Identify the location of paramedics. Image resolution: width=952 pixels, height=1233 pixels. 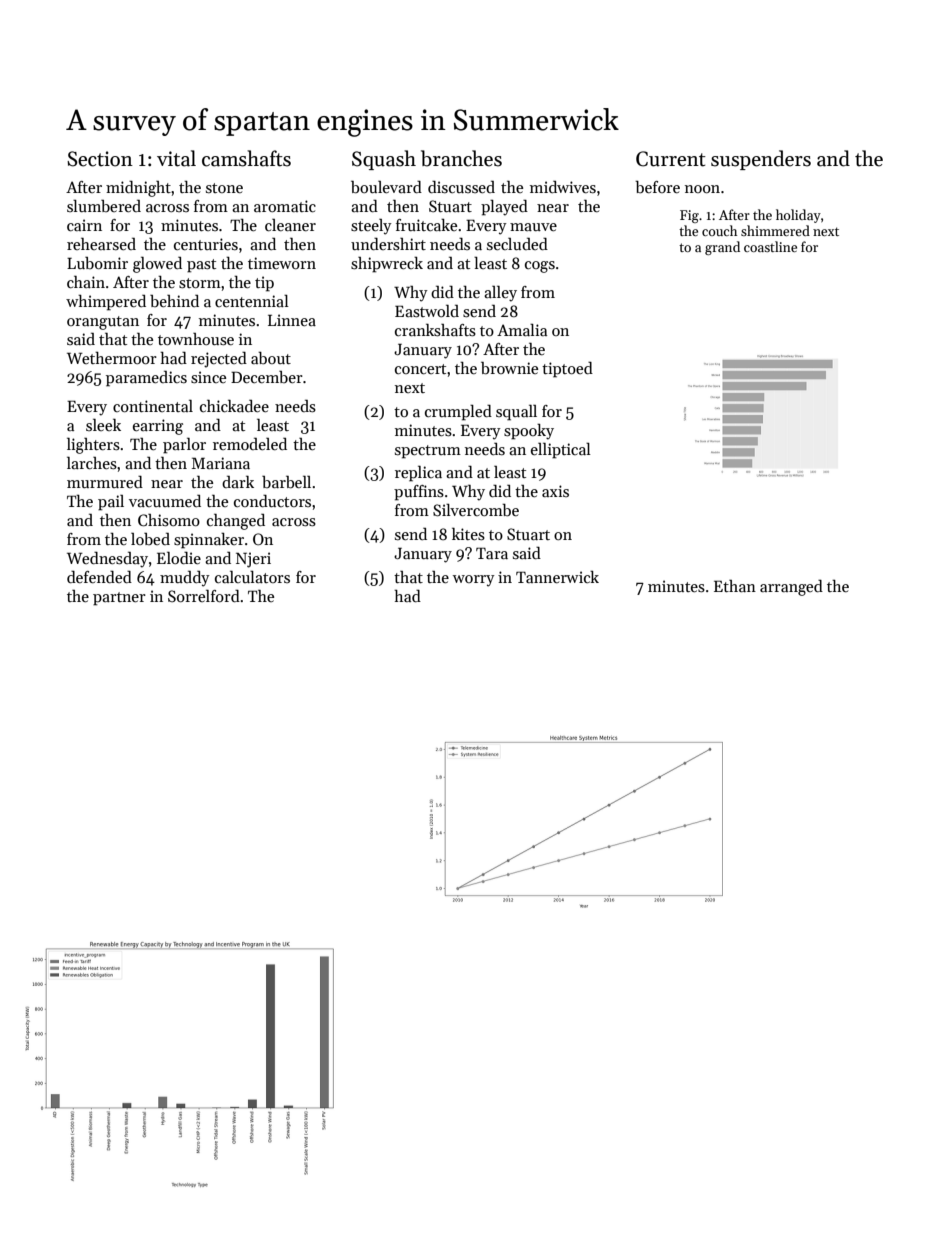
(146, 378).
